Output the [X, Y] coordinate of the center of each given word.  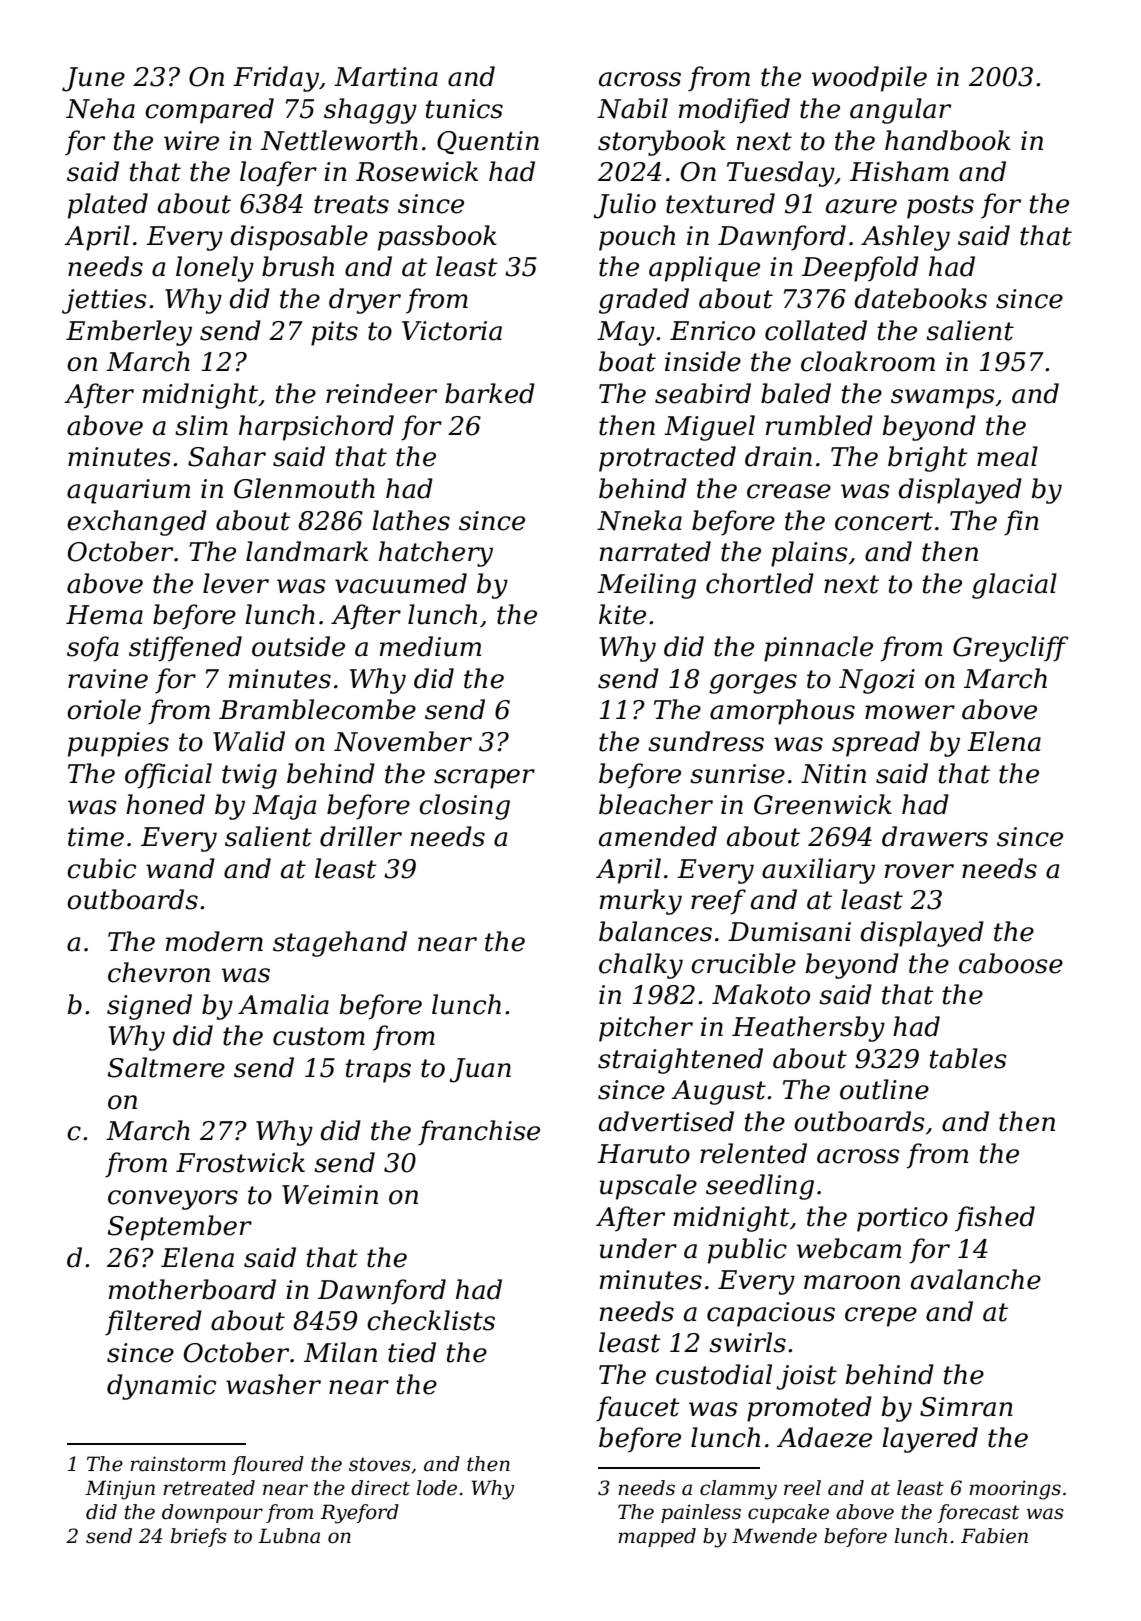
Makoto [761, 994]
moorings [1015, 1490]
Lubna [289, 1536]
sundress [706, 741]
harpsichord [316, 428]
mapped [657, 1537]
